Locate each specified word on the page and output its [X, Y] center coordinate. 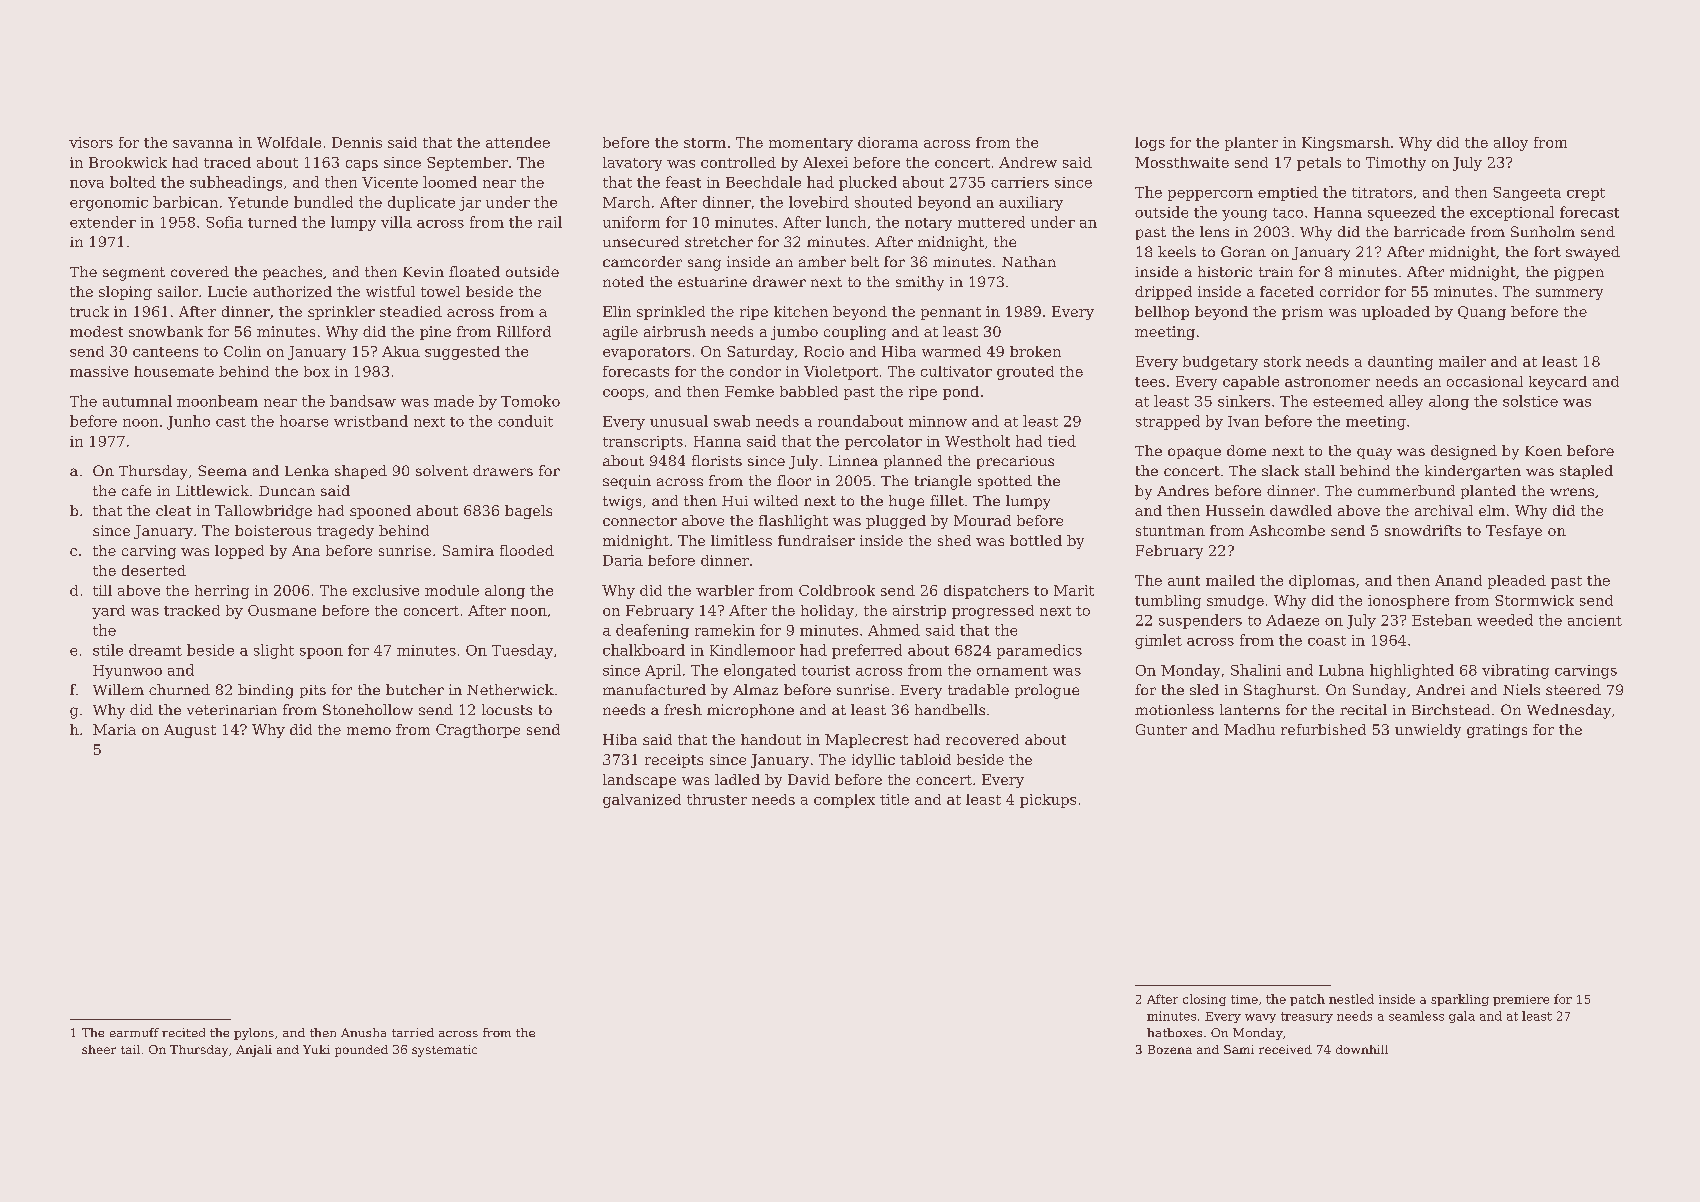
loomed [450, 182]
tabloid [925, 759]
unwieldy [1428, 731]
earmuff [134, 1032]
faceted [1287, 291]
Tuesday [522, 651]
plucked [868, 183]
